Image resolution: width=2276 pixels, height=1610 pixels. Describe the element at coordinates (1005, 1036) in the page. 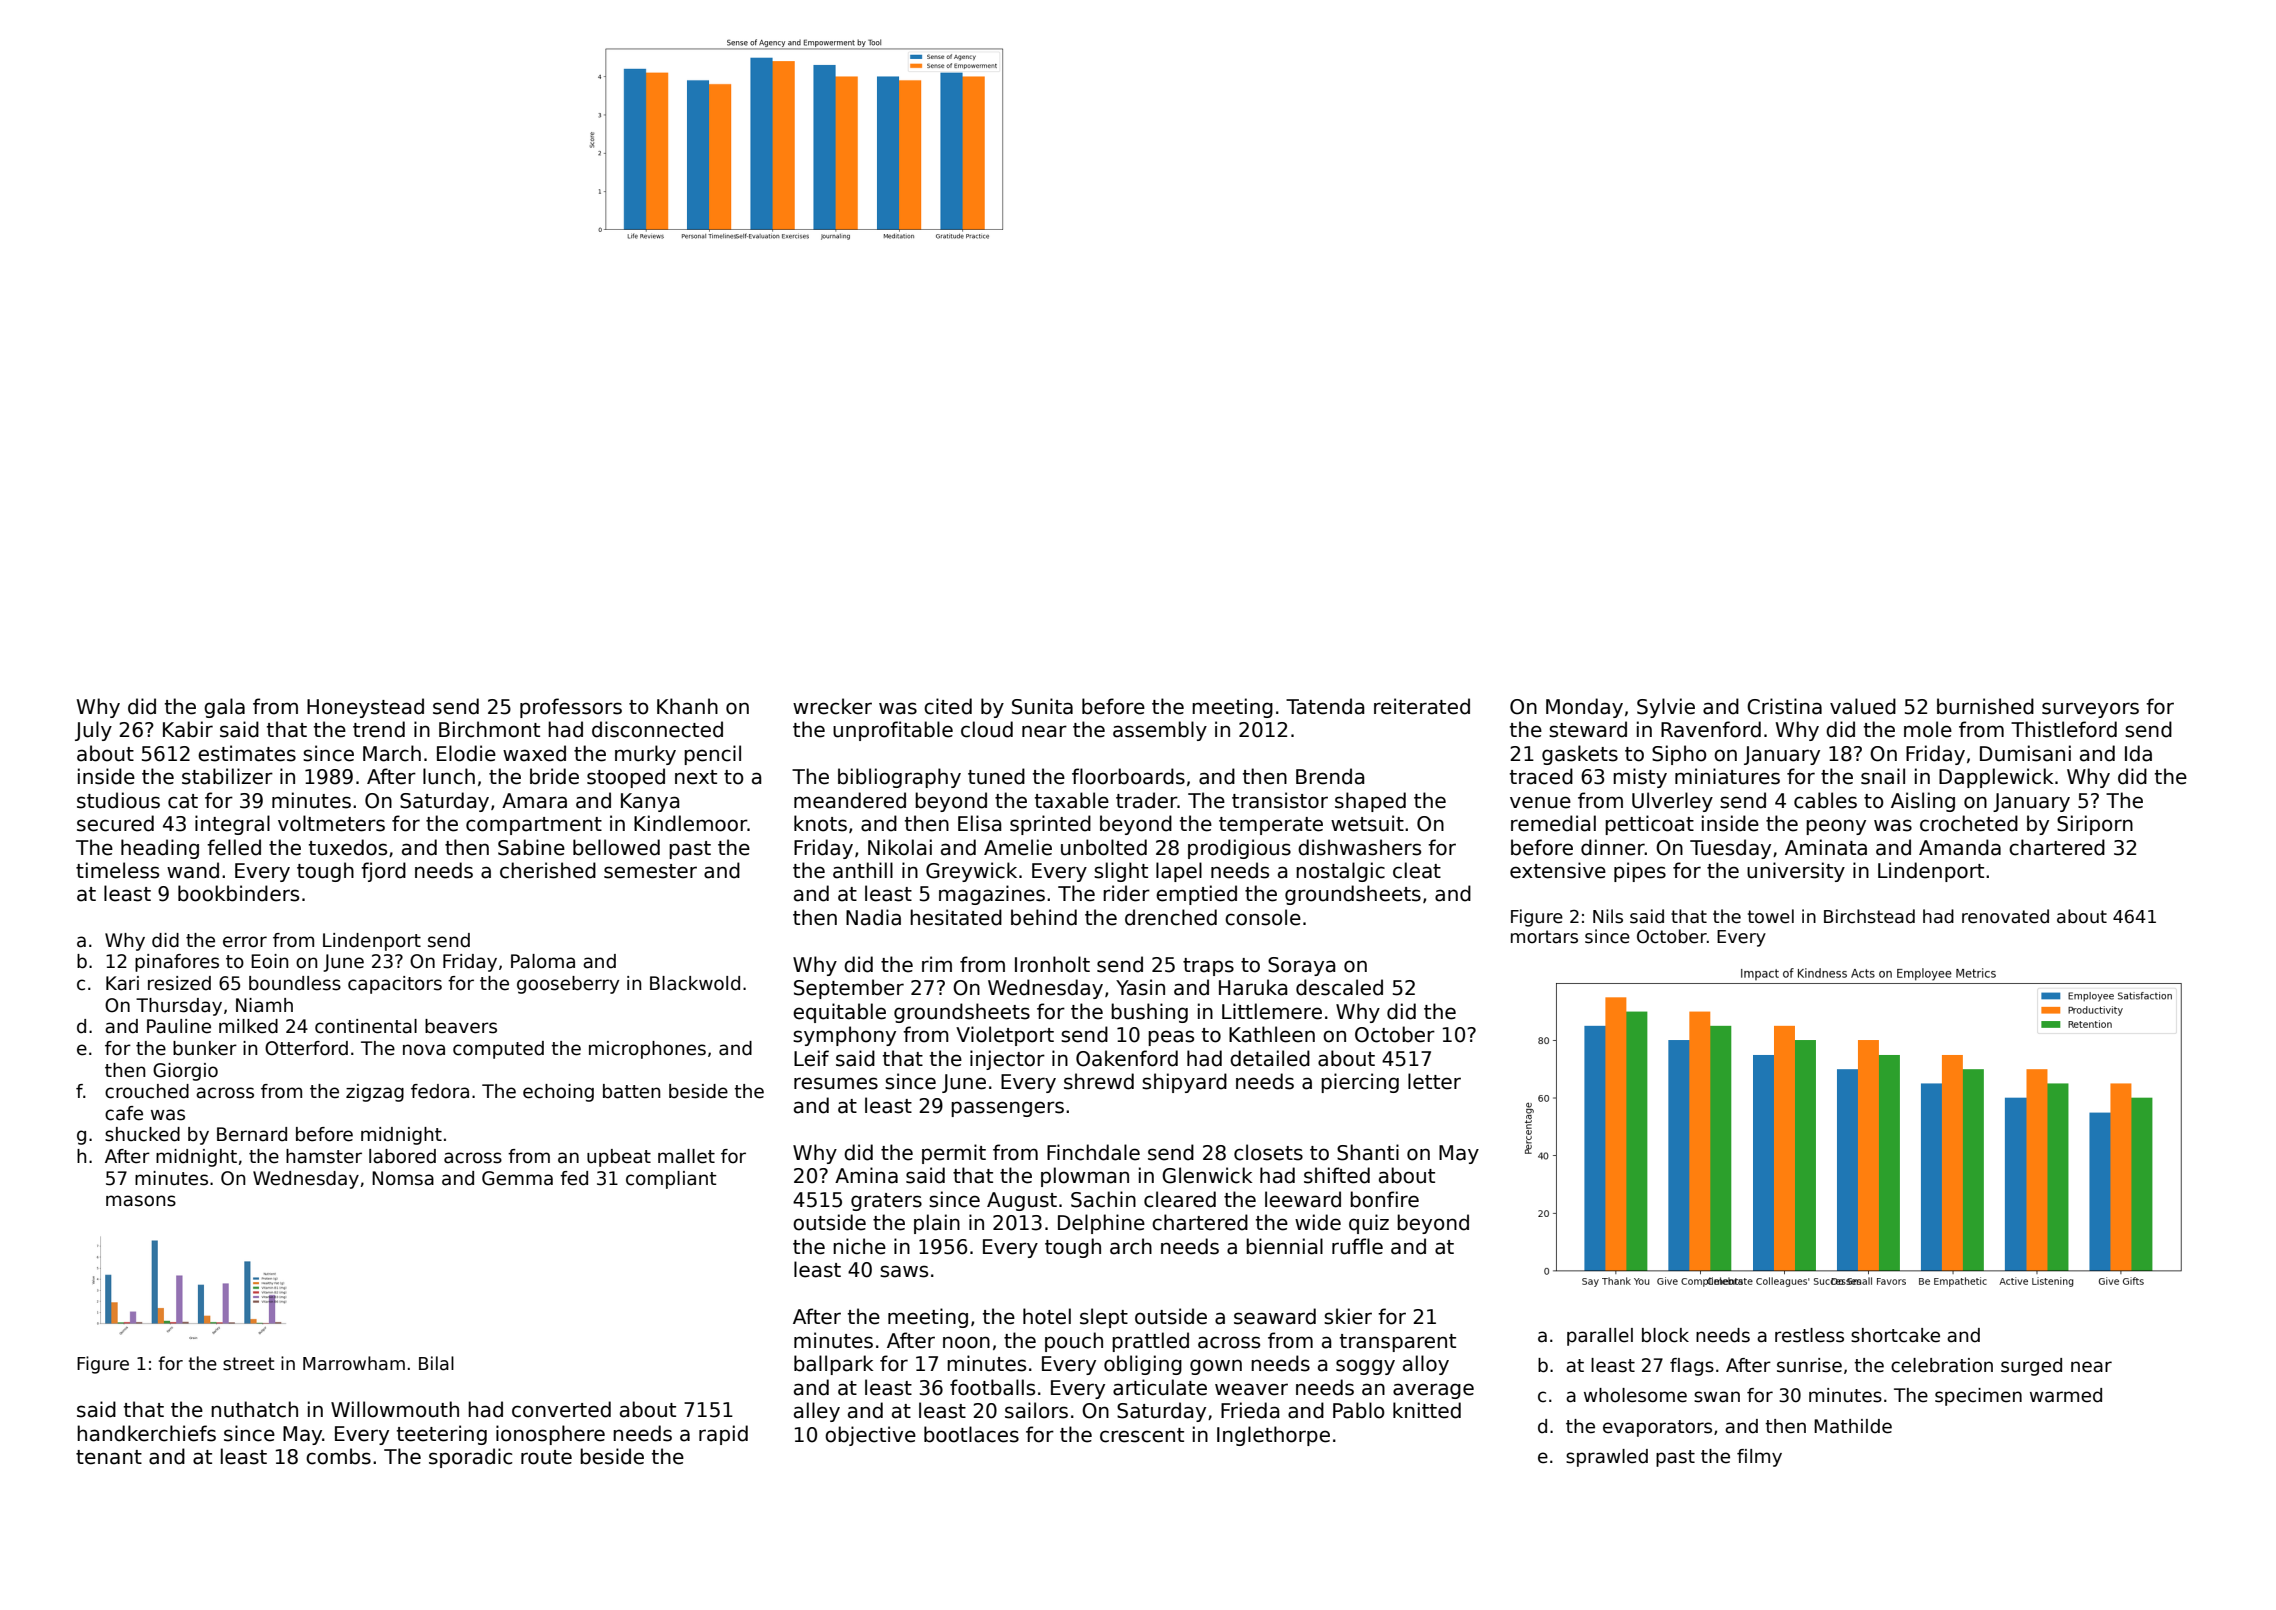

I see `Violetport` at that location.
